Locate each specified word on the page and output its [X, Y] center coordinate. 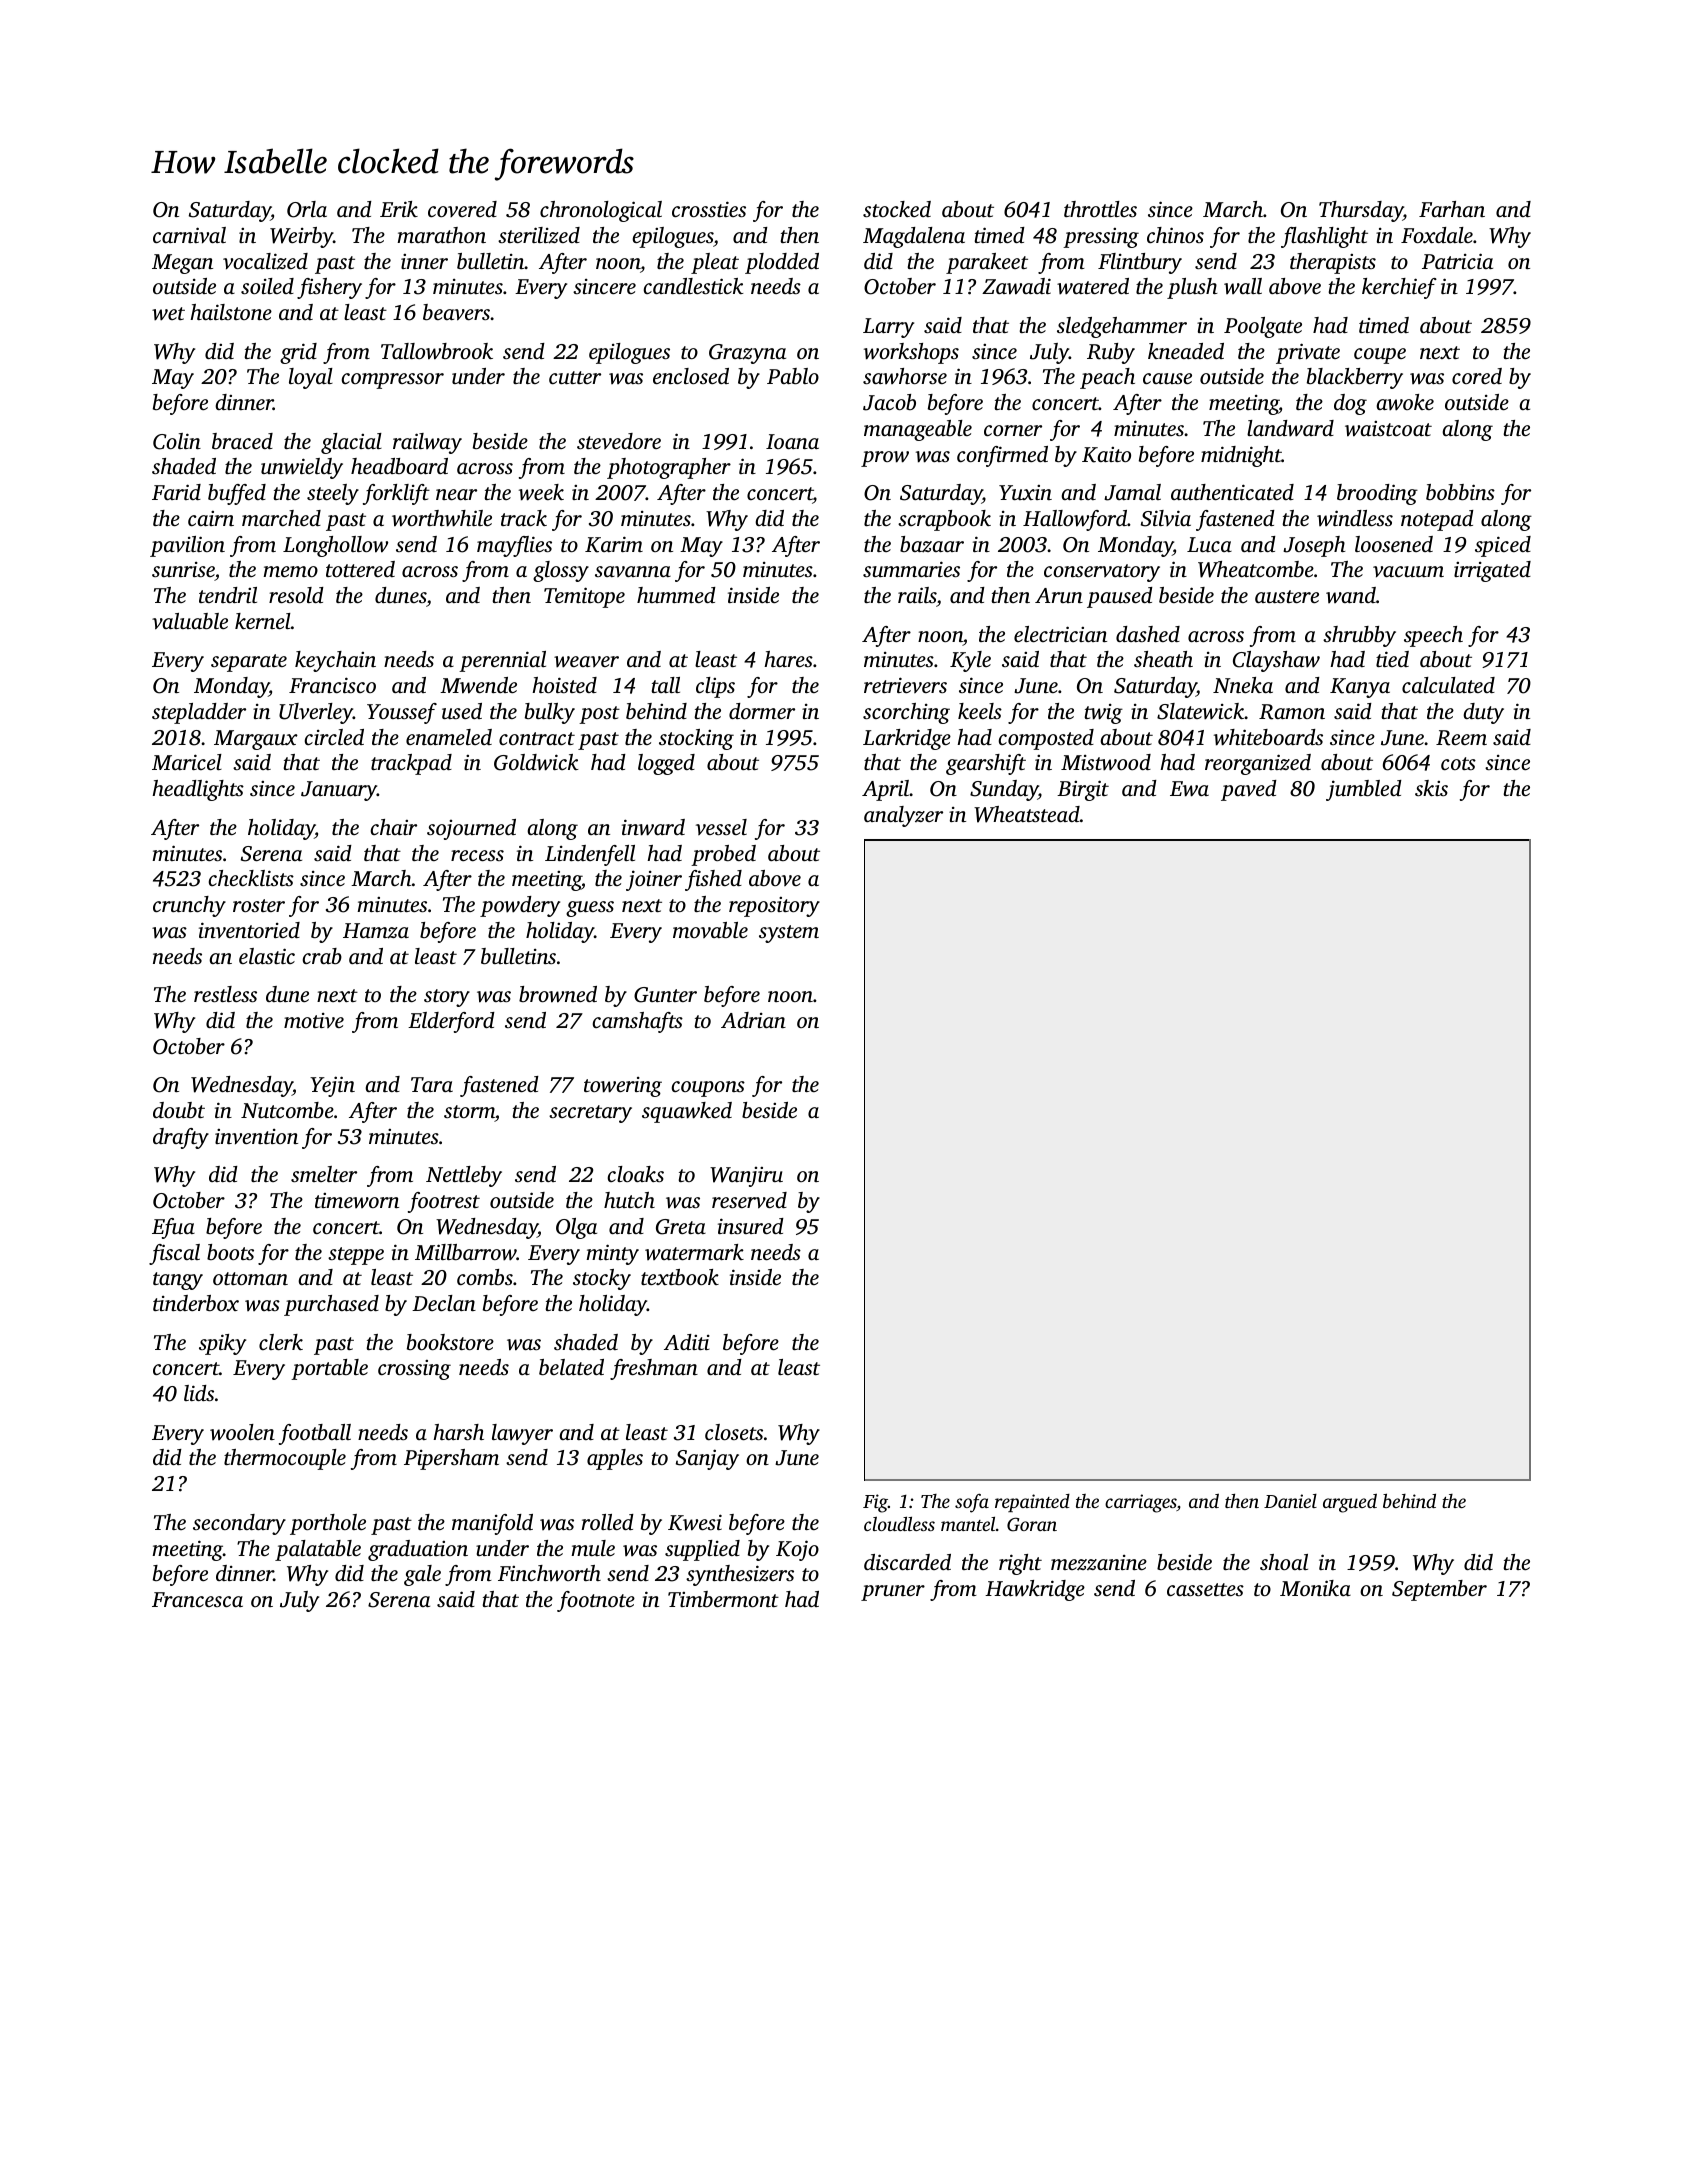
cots [1458, 763]
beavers [456, 312]
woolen [242, 1432]
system [789, 934]
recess [477, 855]
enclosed [691, 376]
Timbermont [723, 1599]
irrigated [1492, 571]
